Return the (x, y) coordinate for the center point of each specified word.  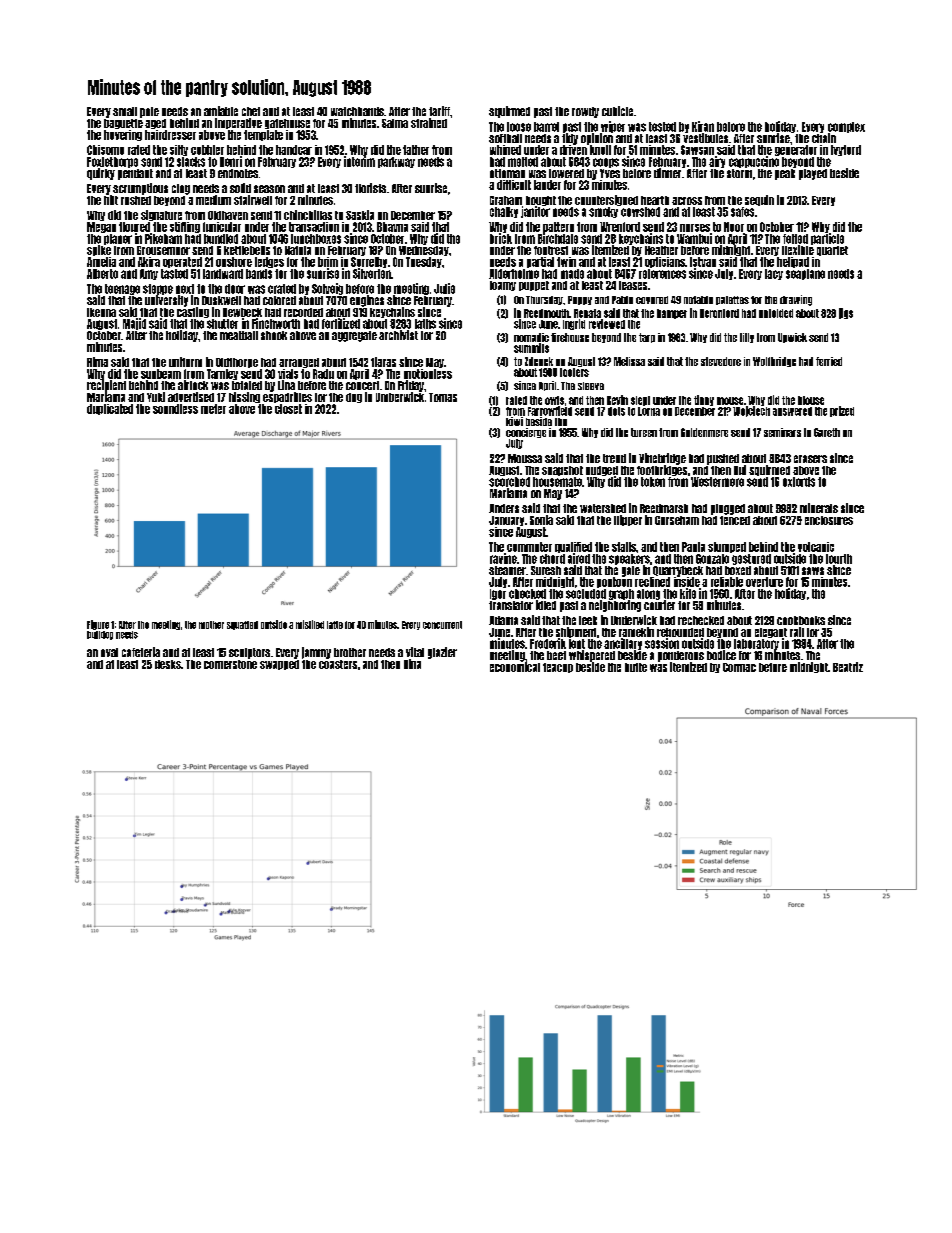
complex (846, 127)
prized (842, 411)
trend (614, 458)
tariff (439, 111)
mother (211, 625)
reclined (652, 582)
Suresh (546, 570)
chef (251, 111)
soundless (175, 409)
